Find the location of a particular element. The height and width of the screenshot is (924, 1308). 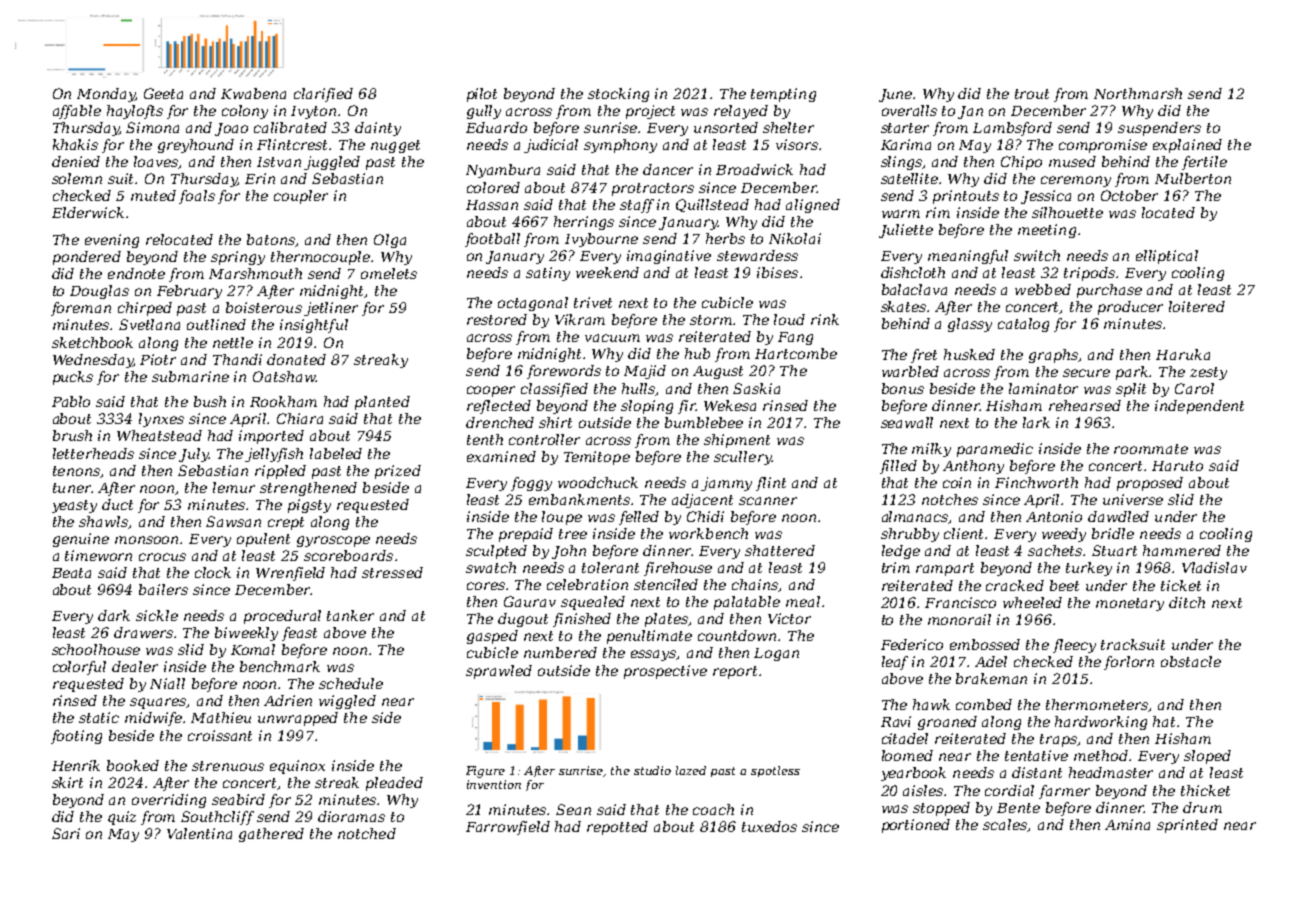

feast is located at coordinates (299, 634).
